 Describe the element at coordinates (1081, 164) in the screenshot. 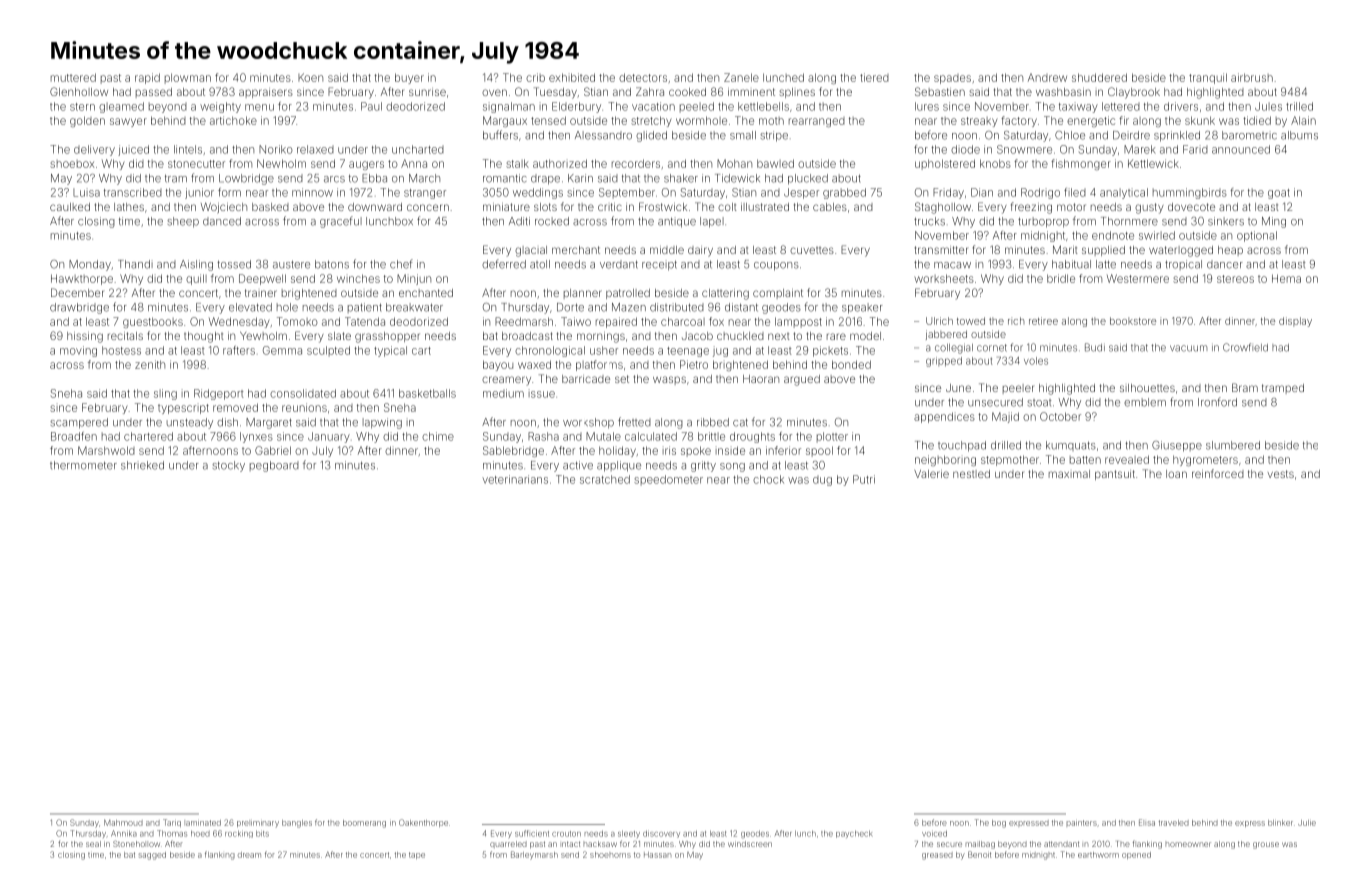

I see `fishmonger` at that location.
